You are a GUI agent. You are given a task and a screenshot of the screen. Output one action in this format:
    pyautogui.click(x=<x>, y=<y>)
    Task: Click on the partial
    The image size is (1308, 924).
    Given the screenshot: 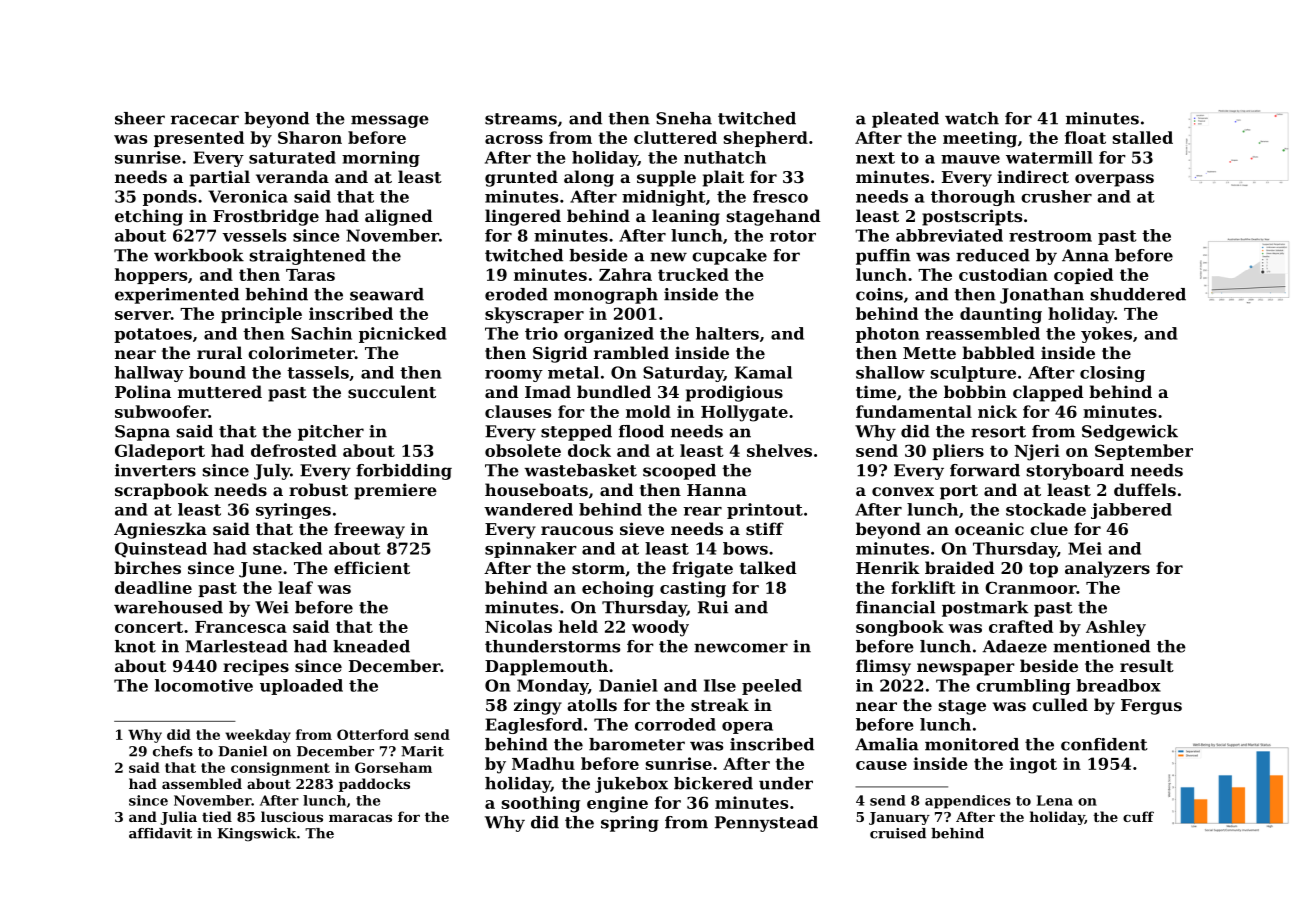 What is the action you would take?
    pyautogui.click(x=220, y=178)
